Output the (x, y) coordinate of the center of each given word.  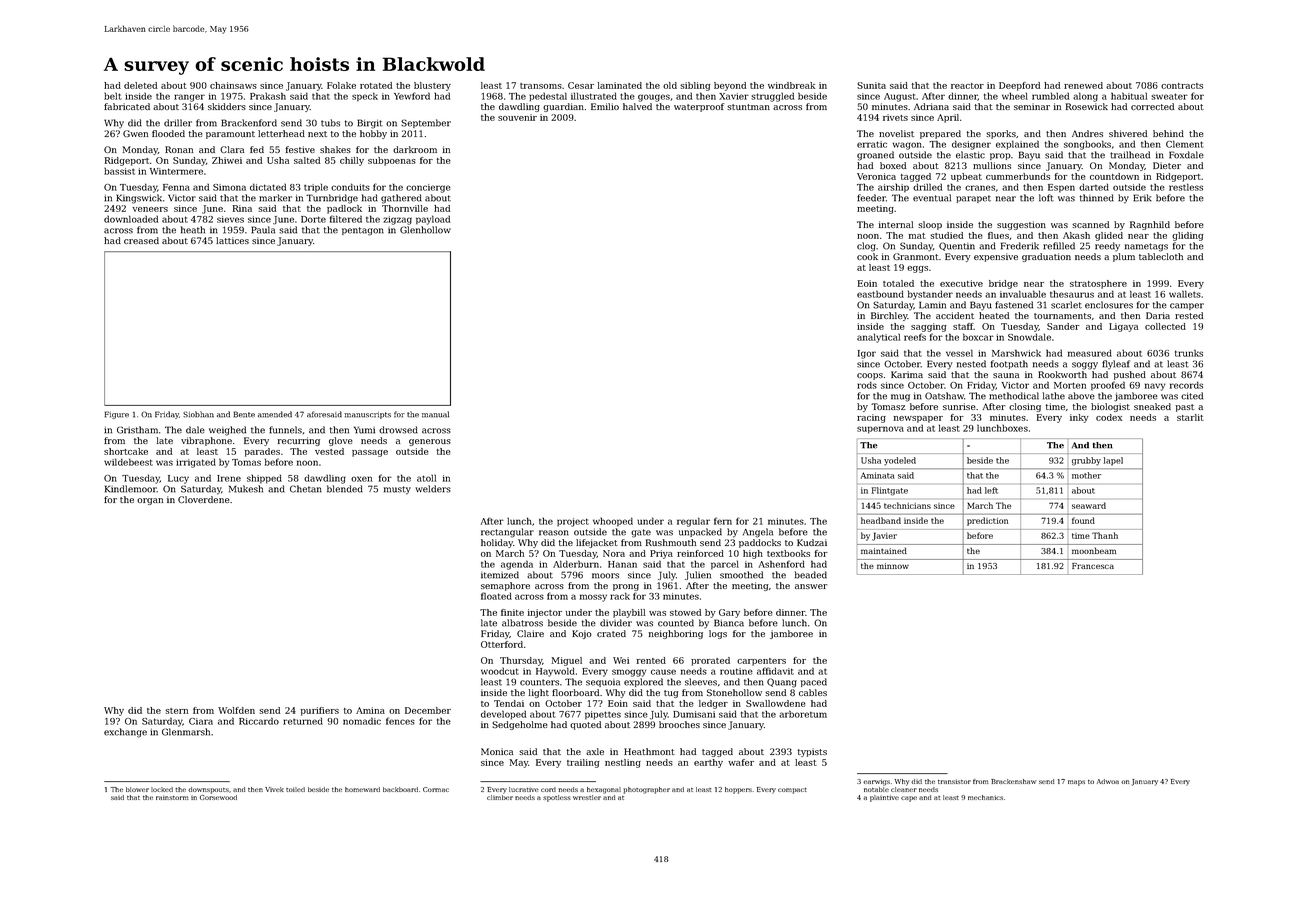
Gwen (135, 133)
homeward (362, 789)
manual (435, 414)
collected (1165, 326)
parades (262, 452)
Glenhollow (425, 230)
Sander (1063, 326)
